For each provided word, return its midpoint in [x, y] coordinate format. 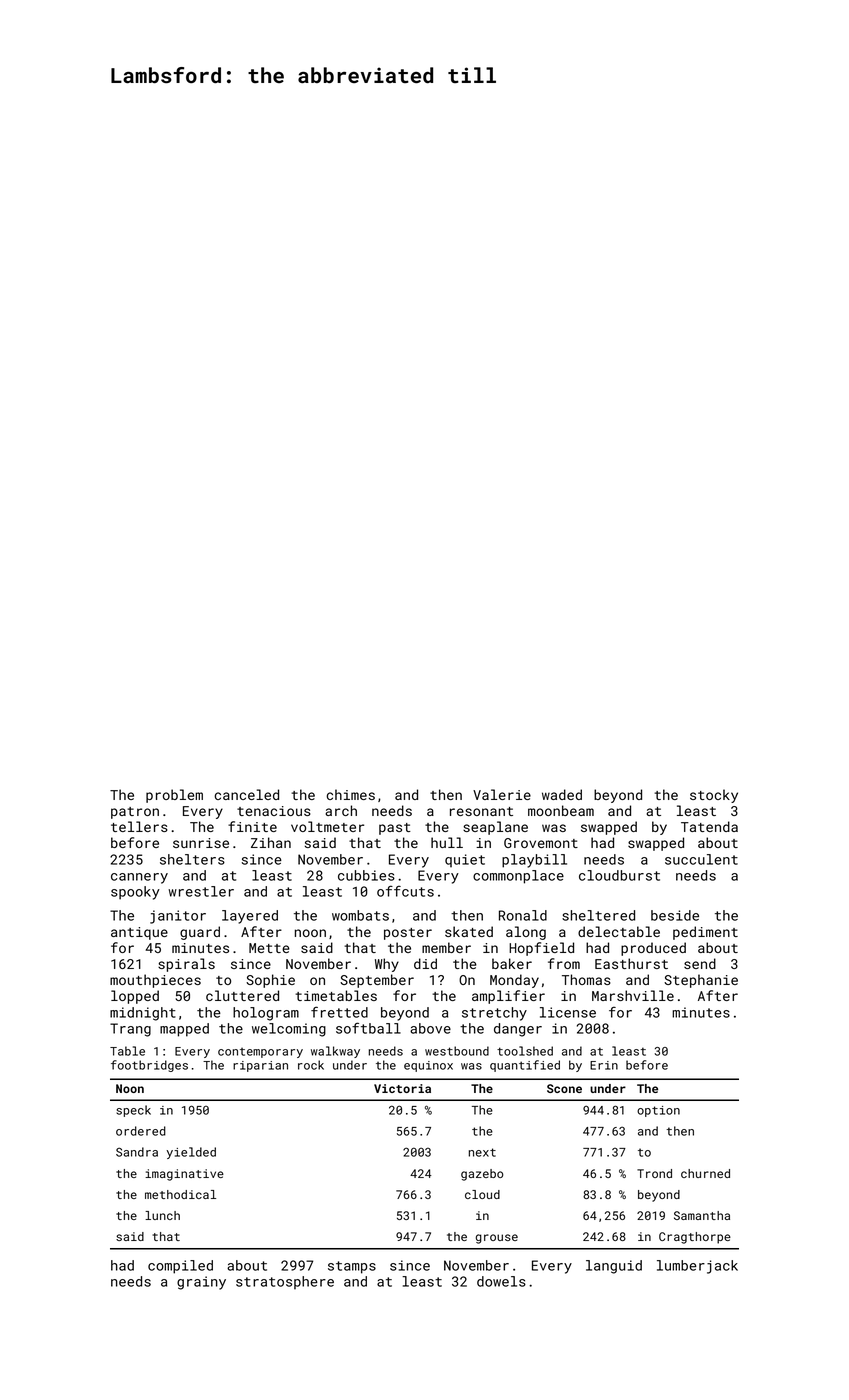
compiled [180, 1267]
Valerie [502, 794]
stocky [714, 796]
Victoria [402, 1088]
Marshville [633, 995]
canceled [246, 794]
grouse [497, 1239]
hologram [266, 1014]
